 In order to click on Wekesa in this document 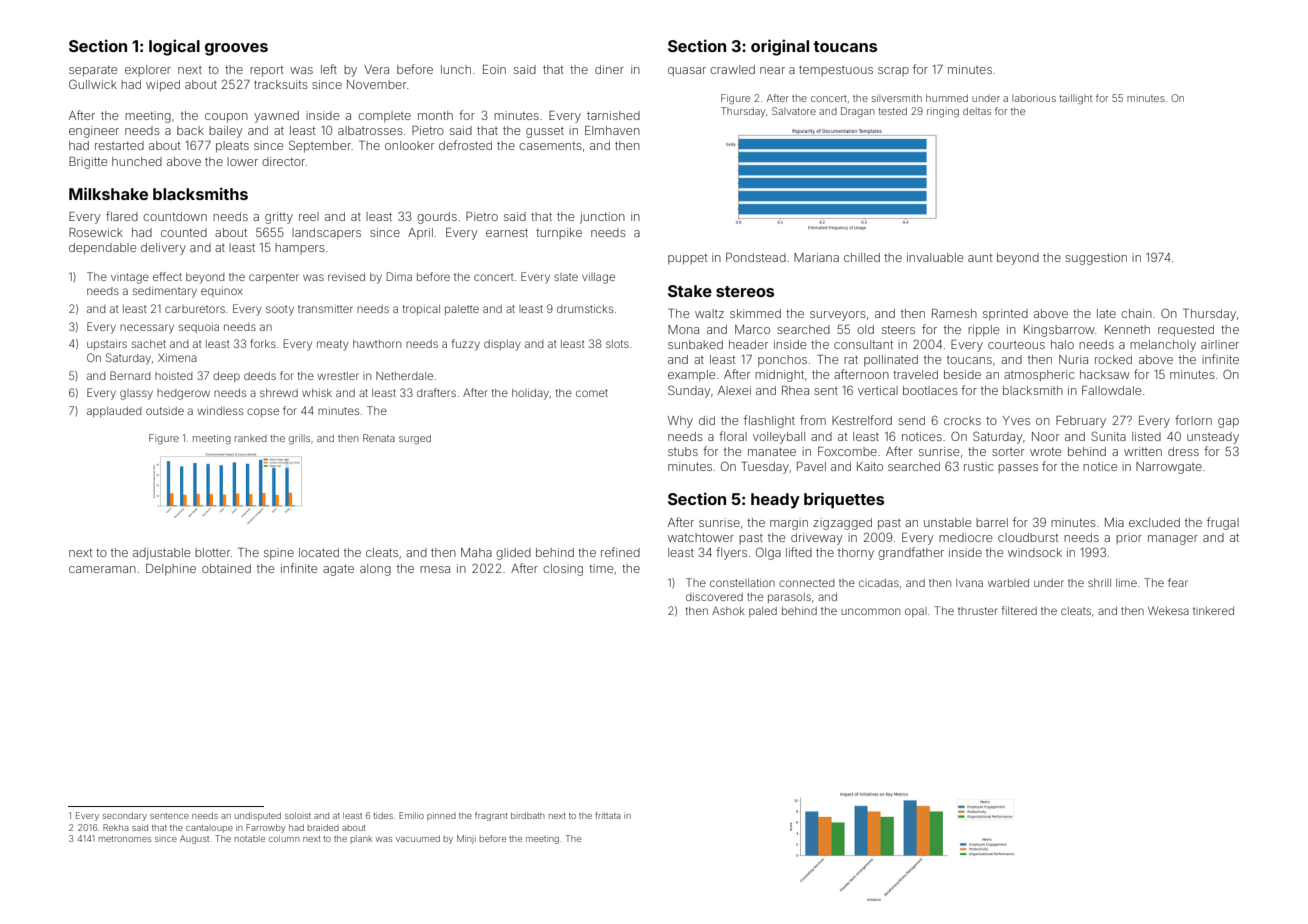, I will do `click(1168, 610)`.
